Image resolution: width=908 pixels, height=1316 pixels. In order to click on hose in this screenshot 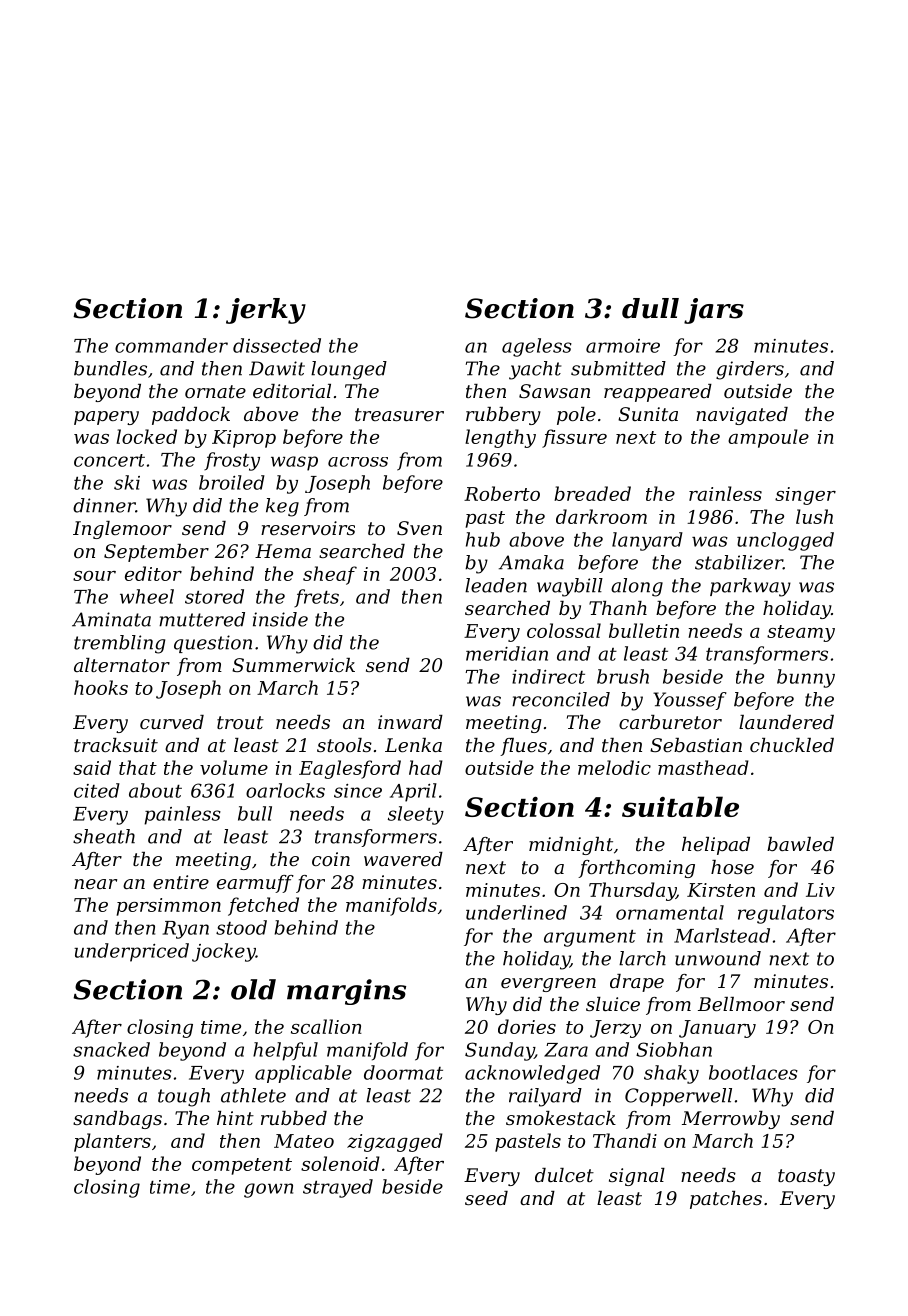, I will do `click(732, 867)`.
